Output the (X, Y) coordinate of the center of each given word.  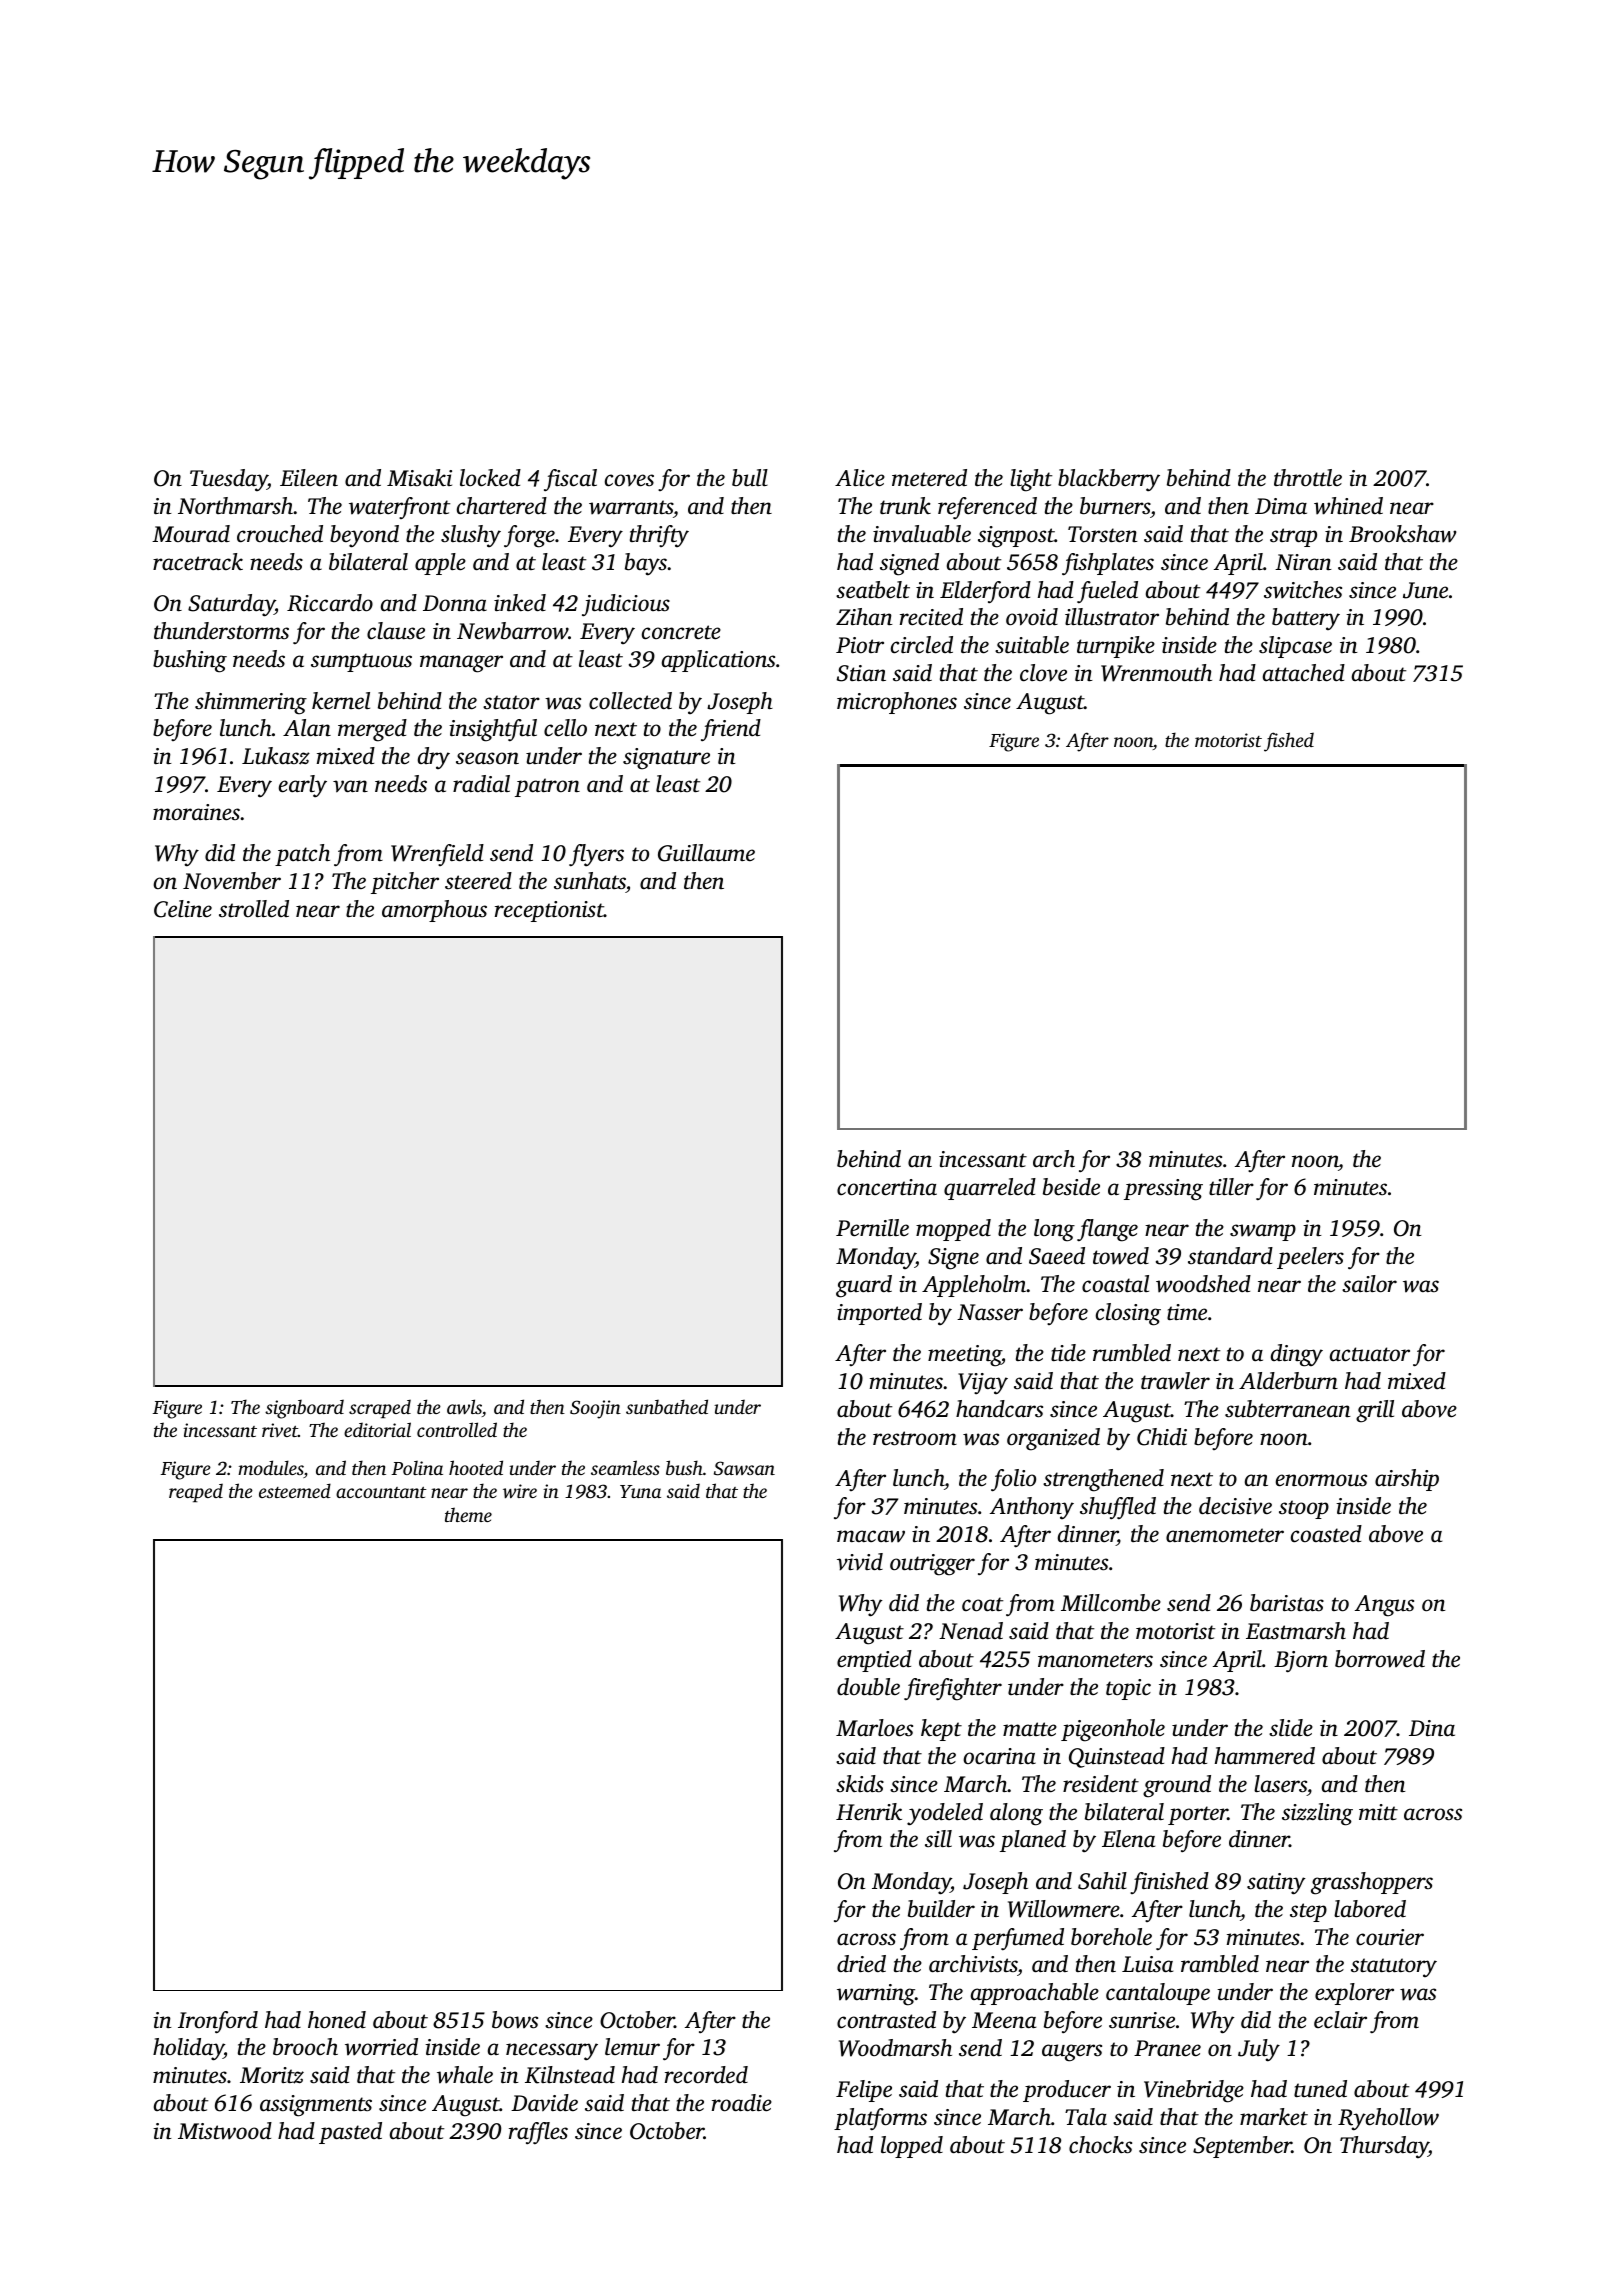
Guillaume (706, 853)
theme (468, 1514)
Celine (183, 909)
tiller (1231, 1187)
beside (1071, 1187)
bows (515, 2020)
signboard (304, 1409)
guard (864, 1286)
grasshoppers (1372, 1883)
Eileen (309, 478)
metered (929, 478)
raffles (538, 2133)
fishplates (1108, 564)
